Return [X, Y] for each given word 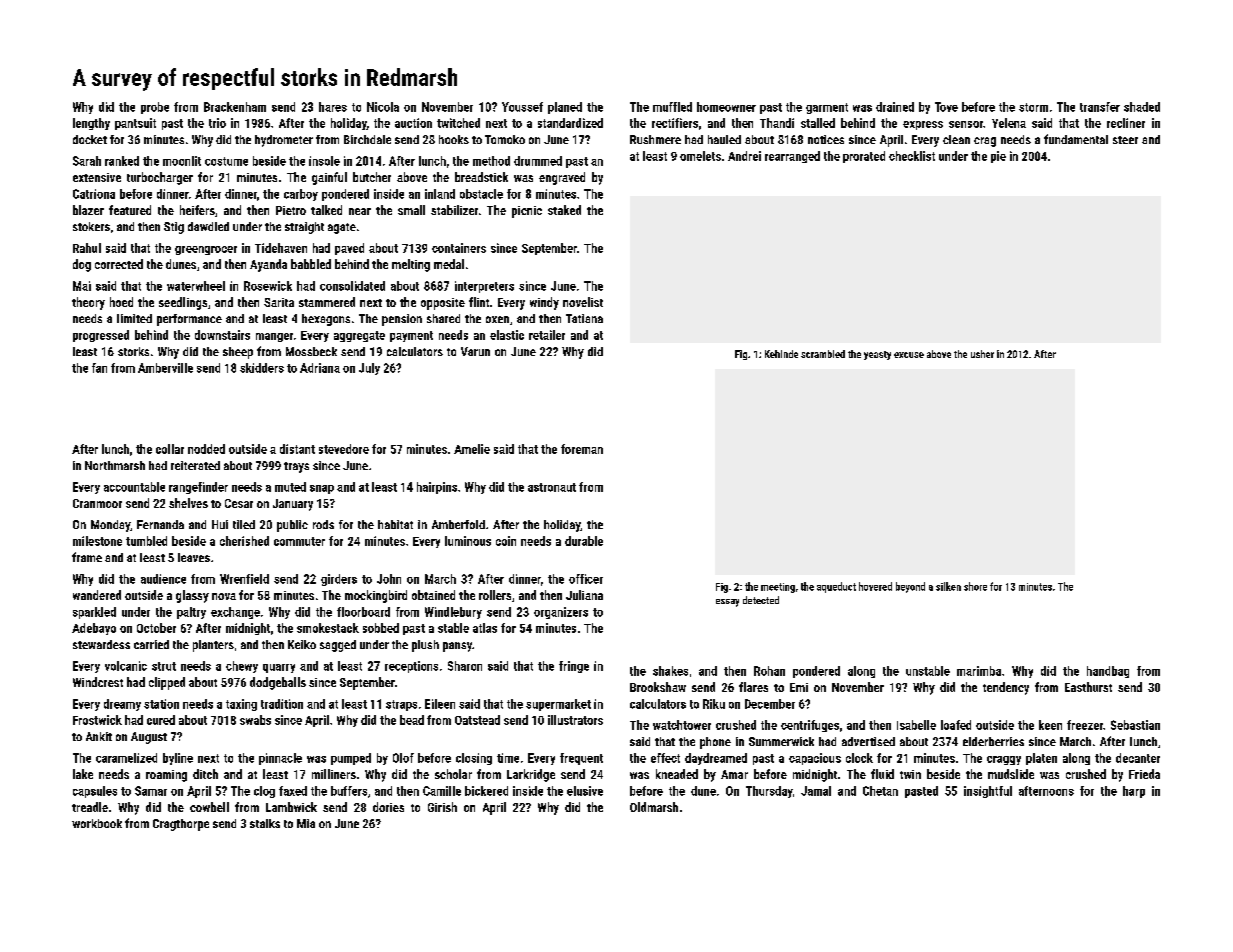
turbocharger [160, 178]
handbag [1108, 672]
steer [1125, 140]
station [161, 704]
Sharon [465, 666]
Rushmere [655, 139]
